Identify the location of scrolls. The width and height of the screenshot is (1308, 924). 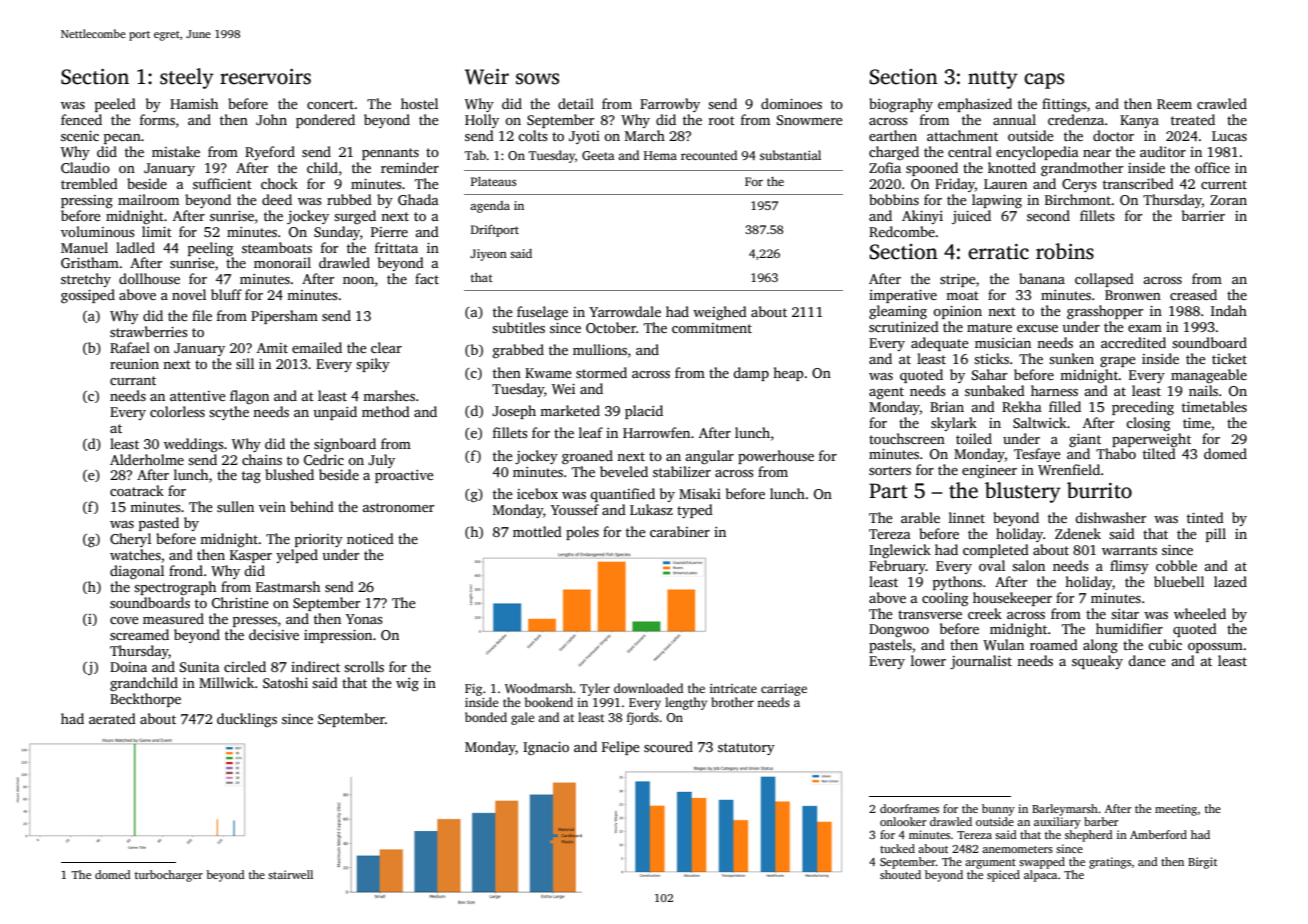
(364, 666).
